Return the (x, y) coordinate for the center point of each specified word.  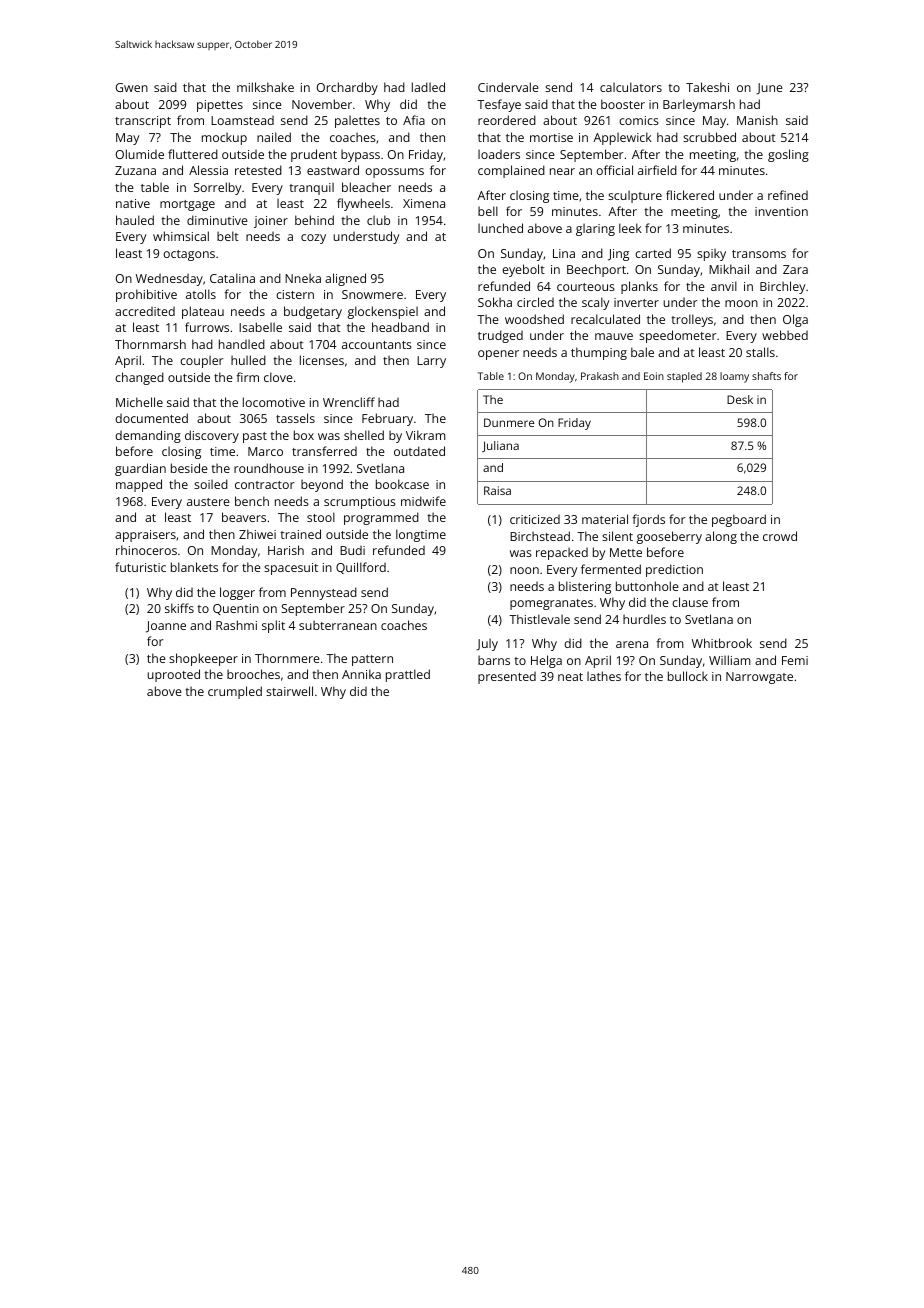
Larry (431, 362)
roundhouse (269, 468)
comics (639, 120)
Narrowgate (759, 678)
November (322, 104)
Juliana (500, 446)
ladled (428, 87)
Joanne (166, 627)
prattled (408, 675)
